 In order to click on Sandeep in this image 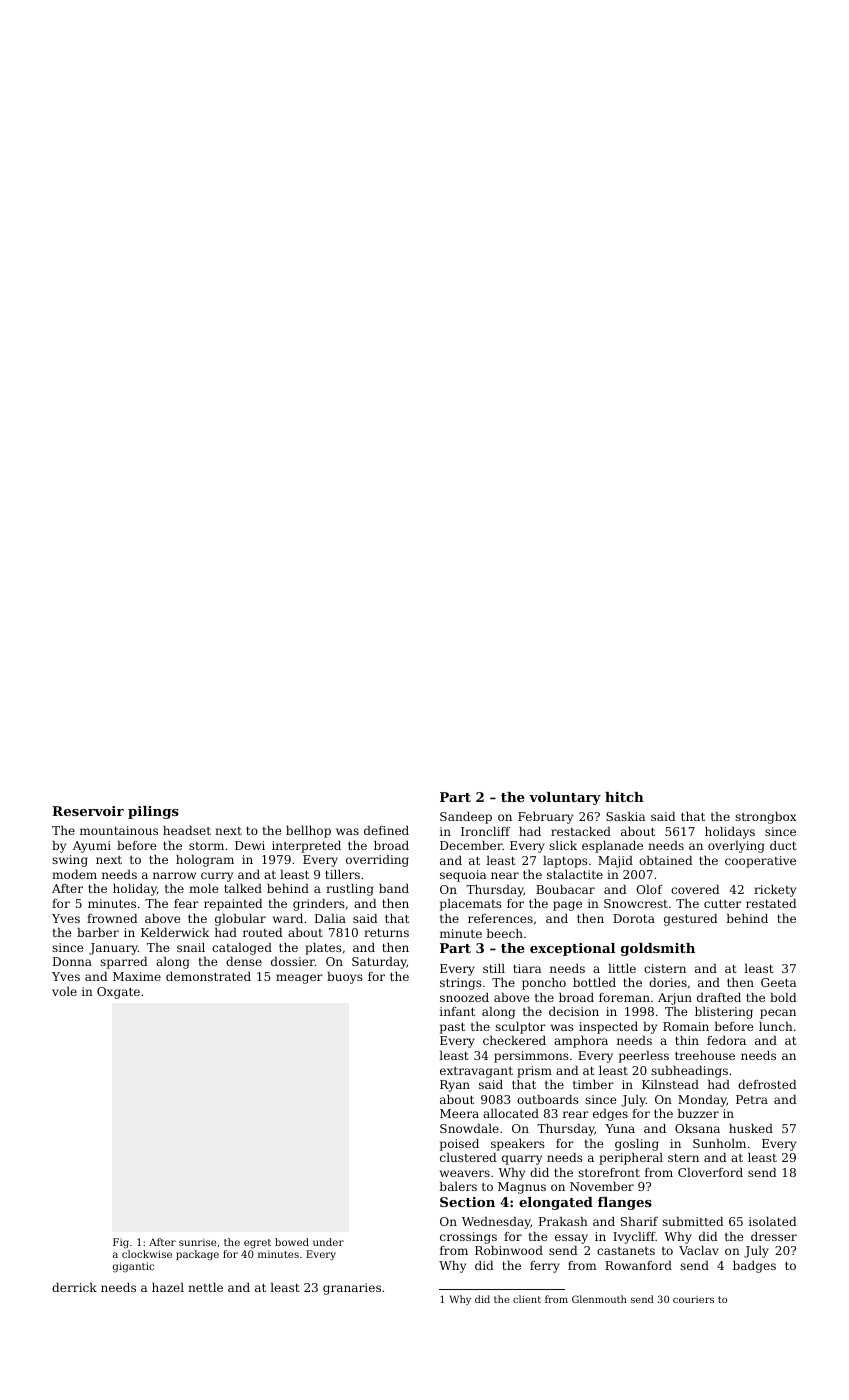, I will do `click(466, 818)`.
